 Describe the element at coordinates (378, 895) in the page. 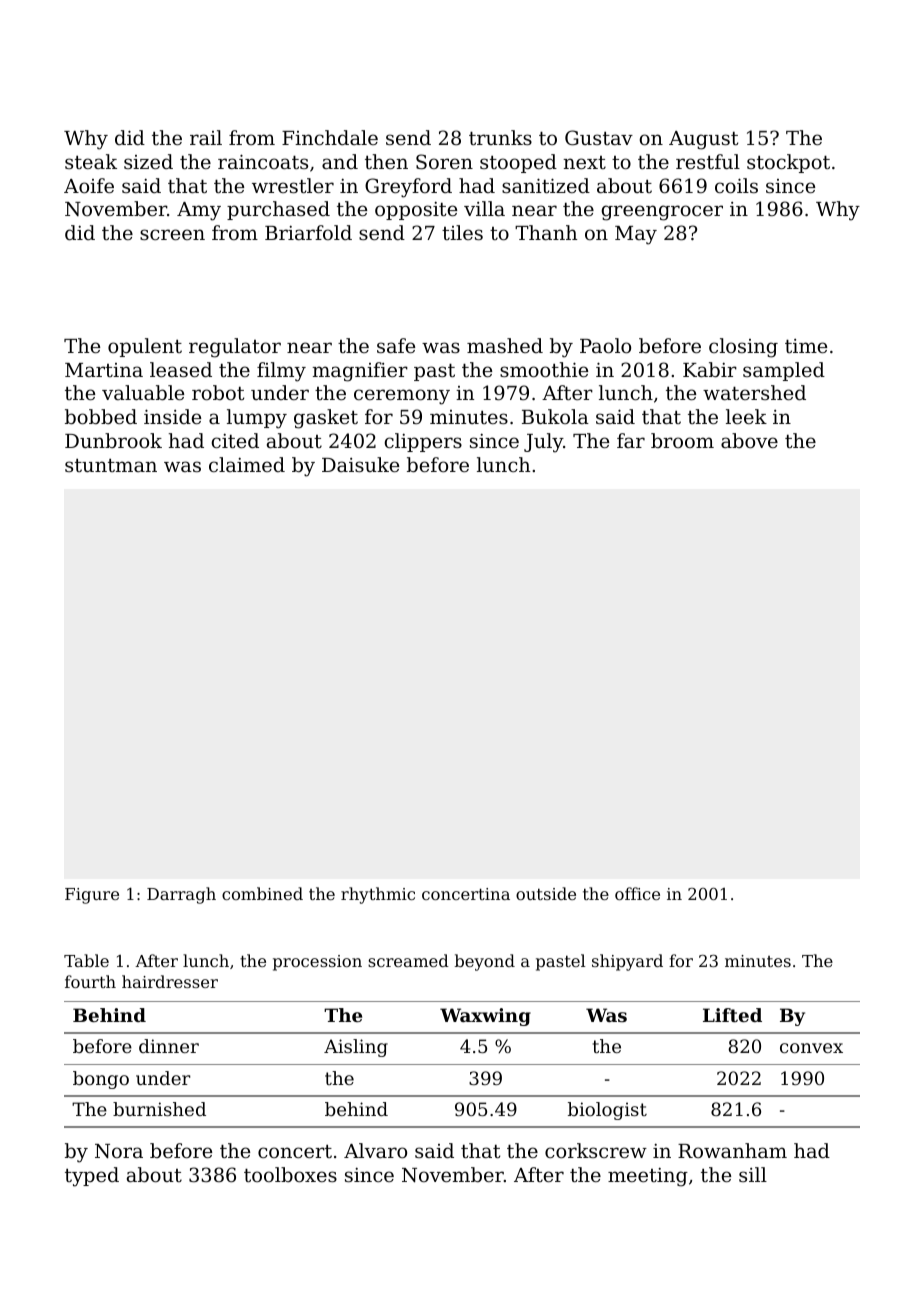

I see `rhythmic` at that location.
